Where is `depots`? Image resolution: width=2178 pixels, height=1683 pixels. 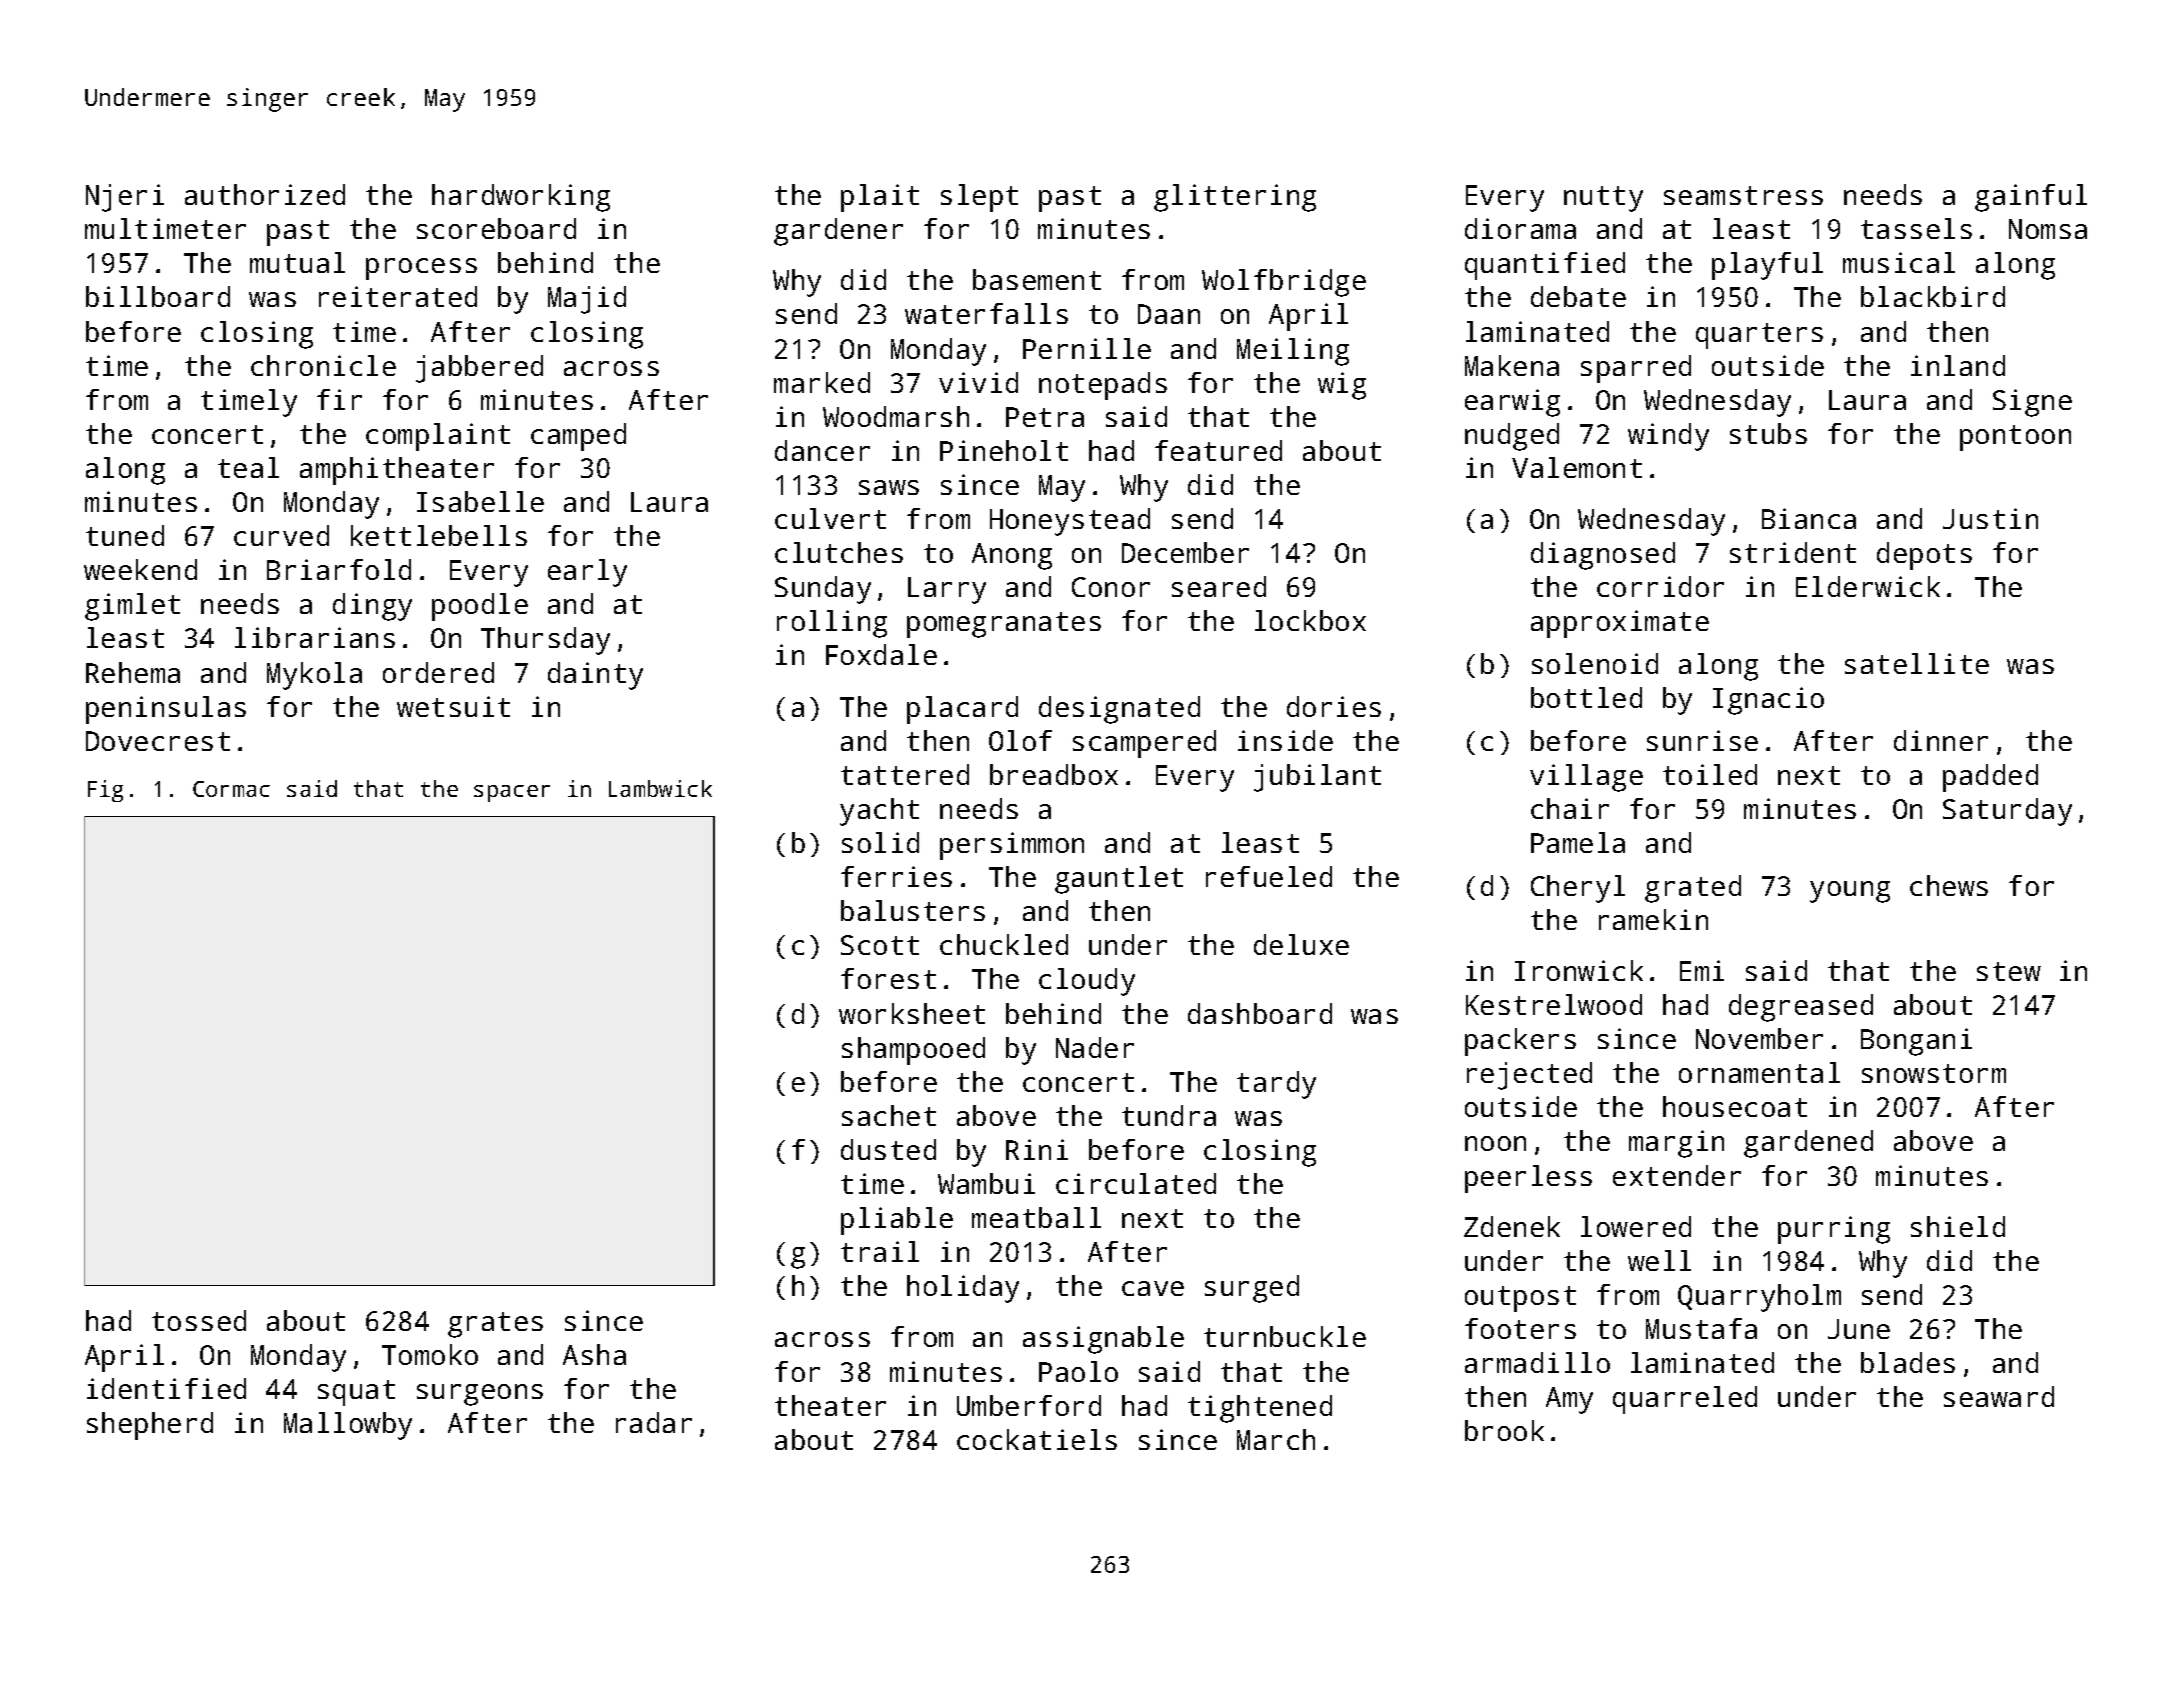 depots is located at coordinates (1924, 556).
